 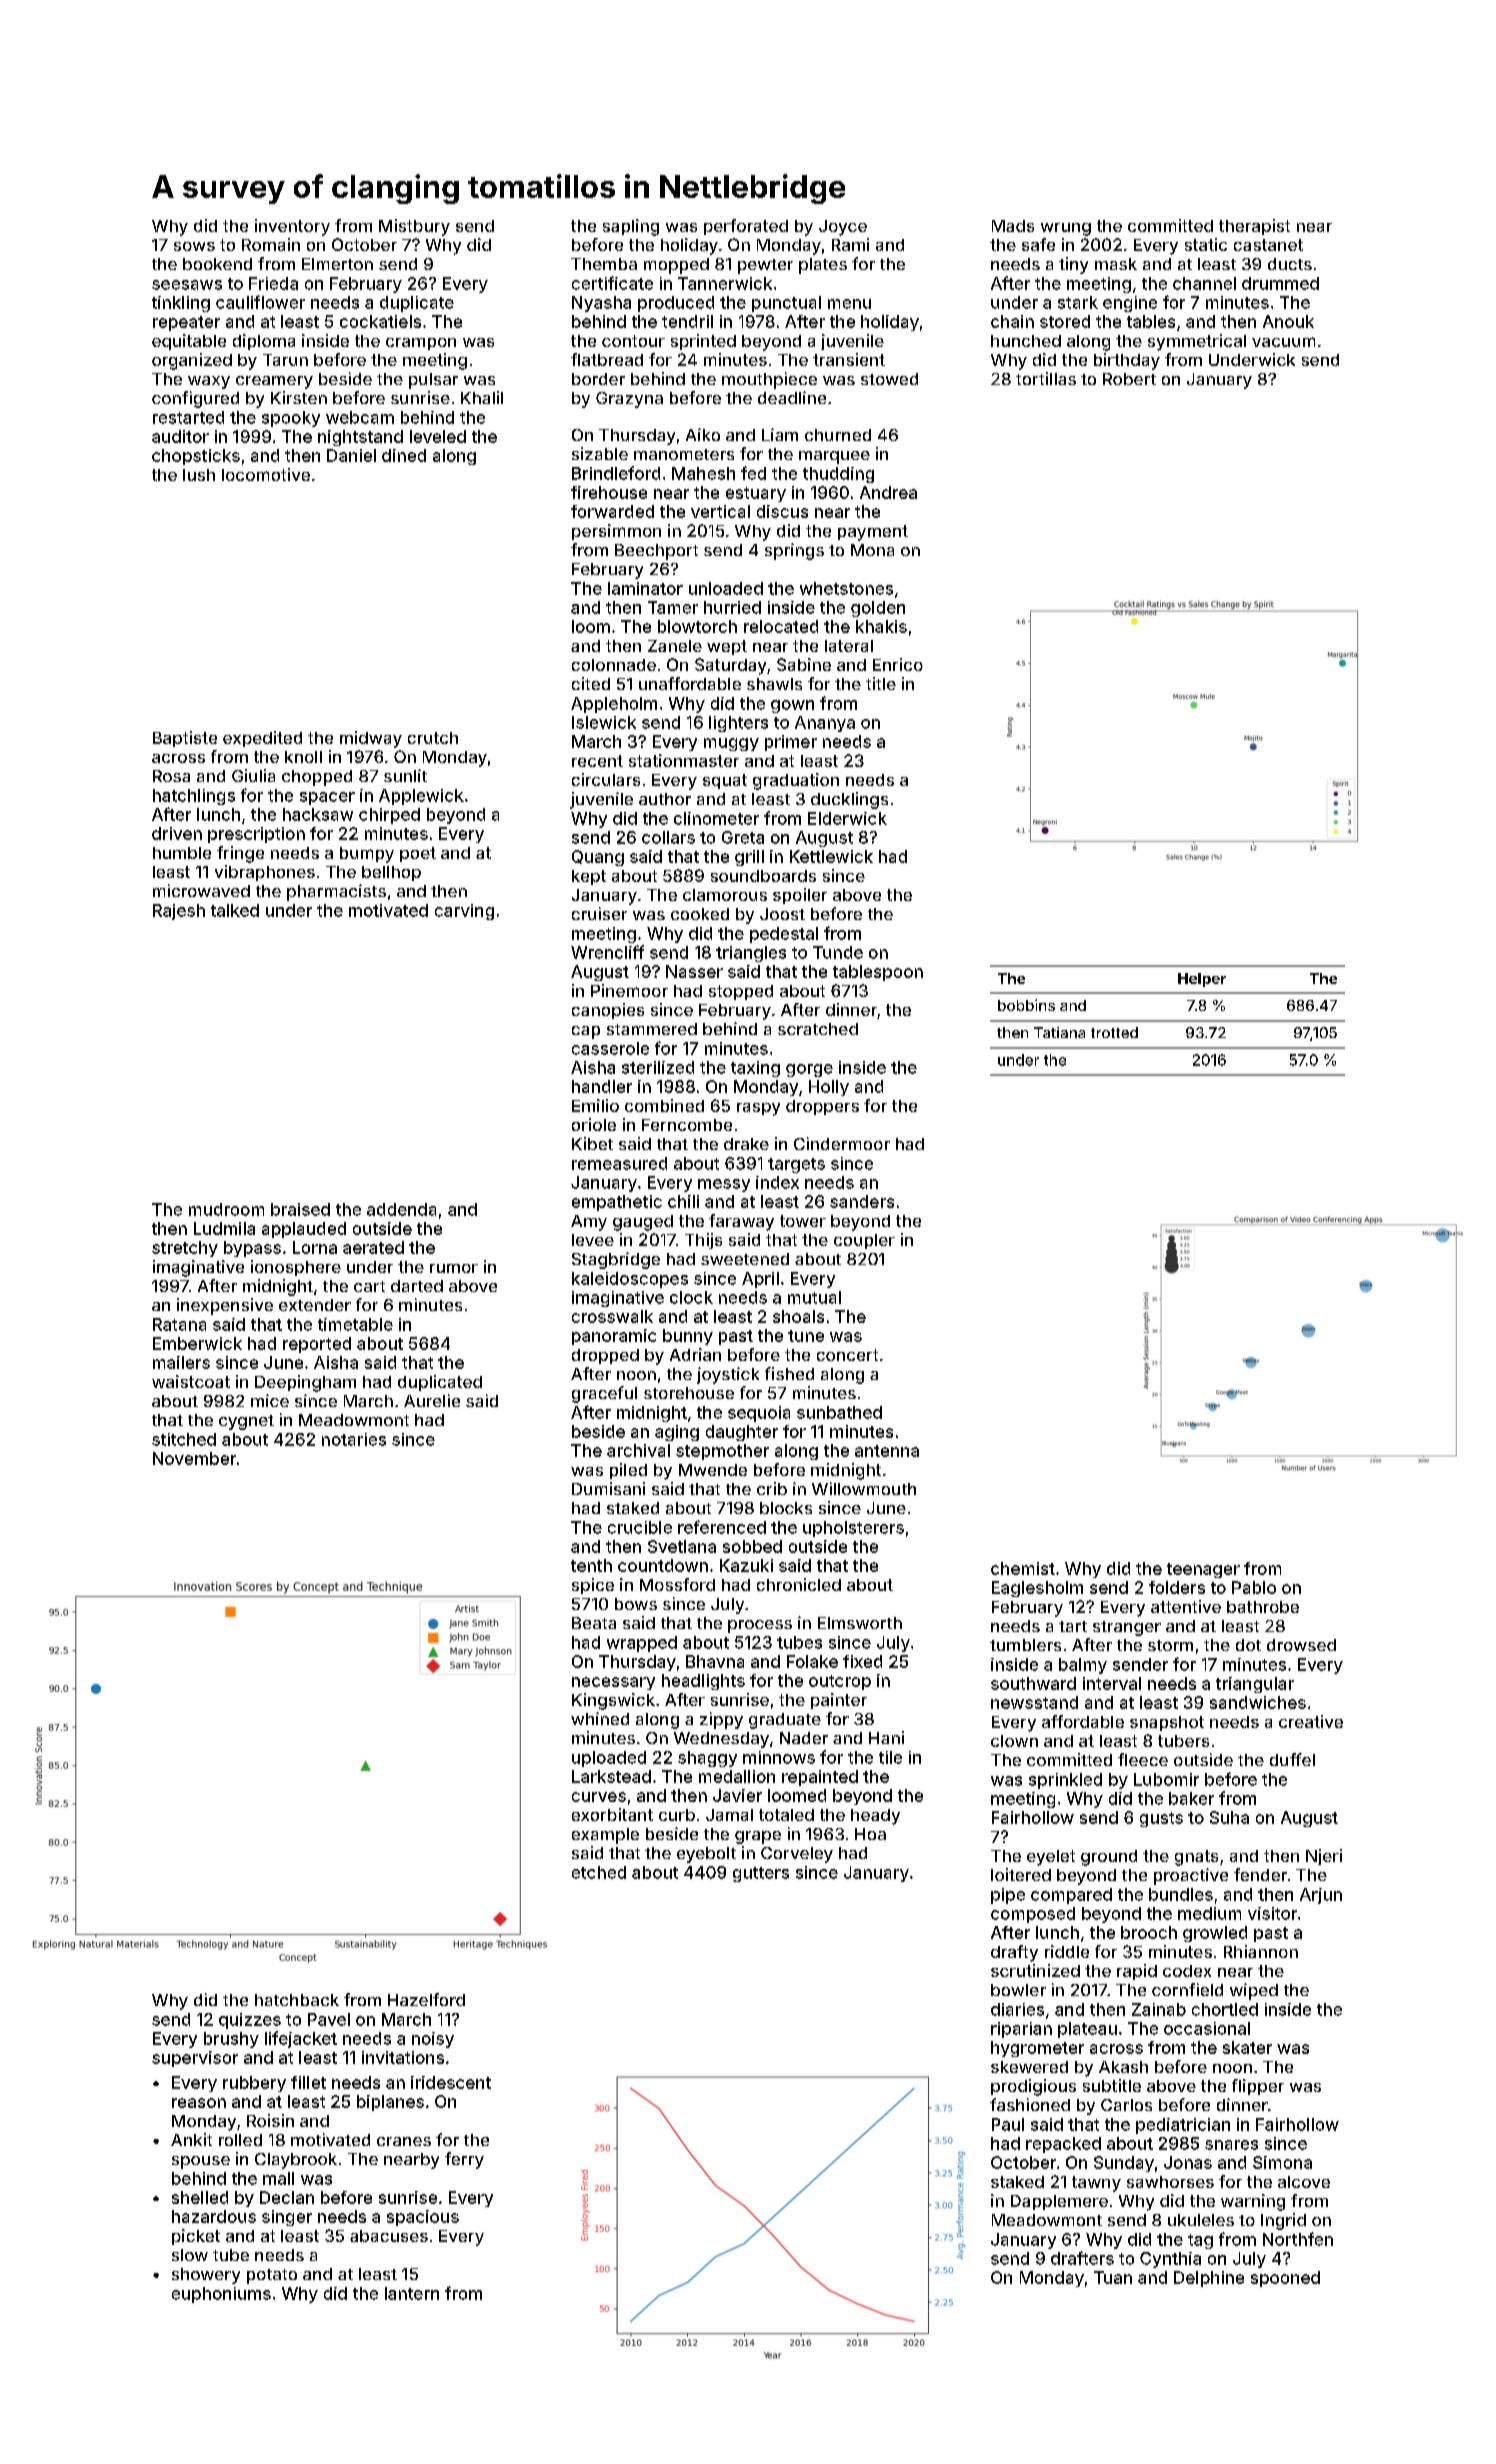 What do you see at coordinates (1254, 1991) in the screenshot?
I see `wiped` at bounding box center [1254, 1991].
